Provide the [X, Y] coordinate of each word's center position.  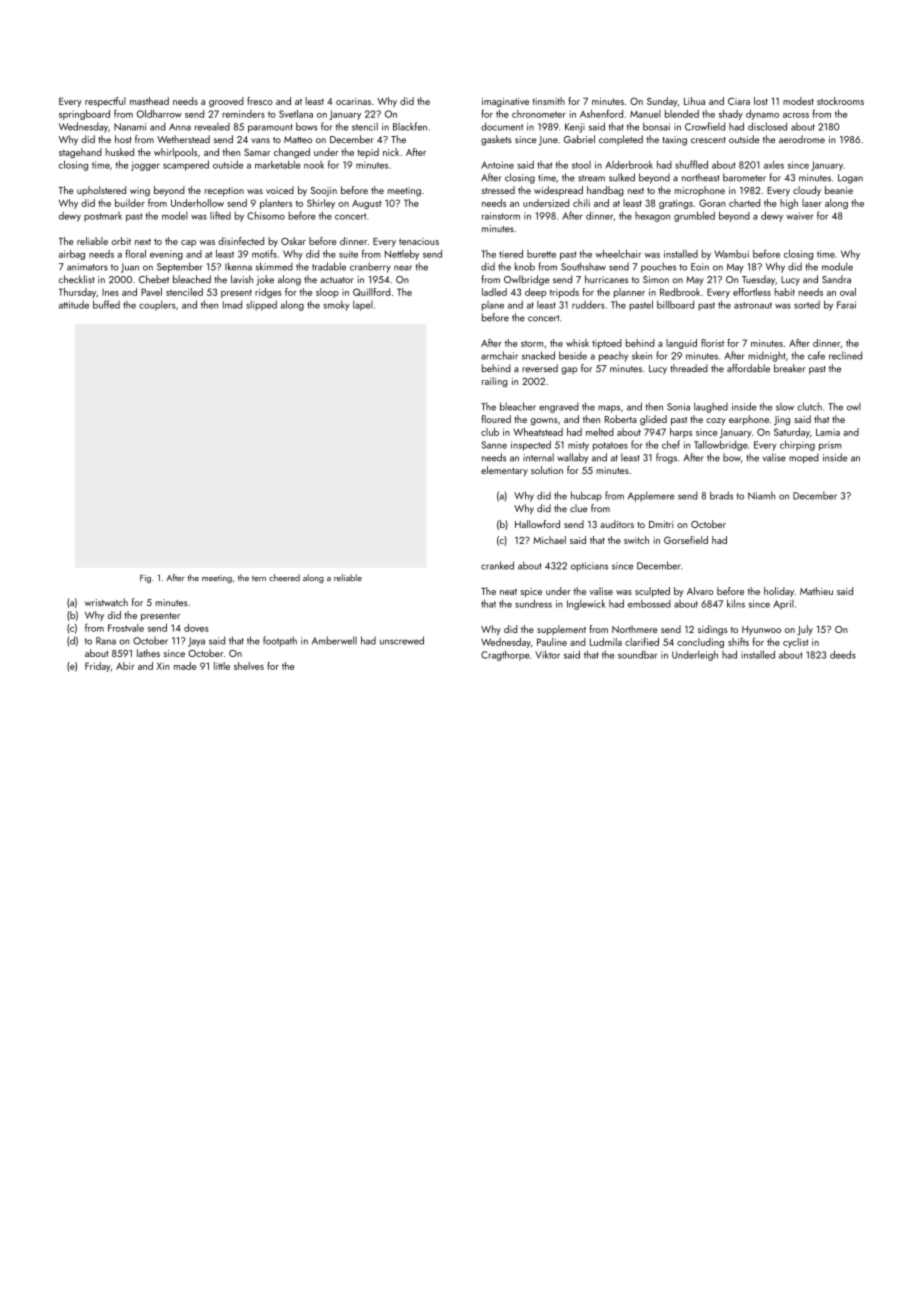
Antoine [497, 165]
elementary [504, 471]
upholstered [101, 191]
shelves [249, 666]
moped [804, 458]
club [490, 432]
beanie [839, 190]
